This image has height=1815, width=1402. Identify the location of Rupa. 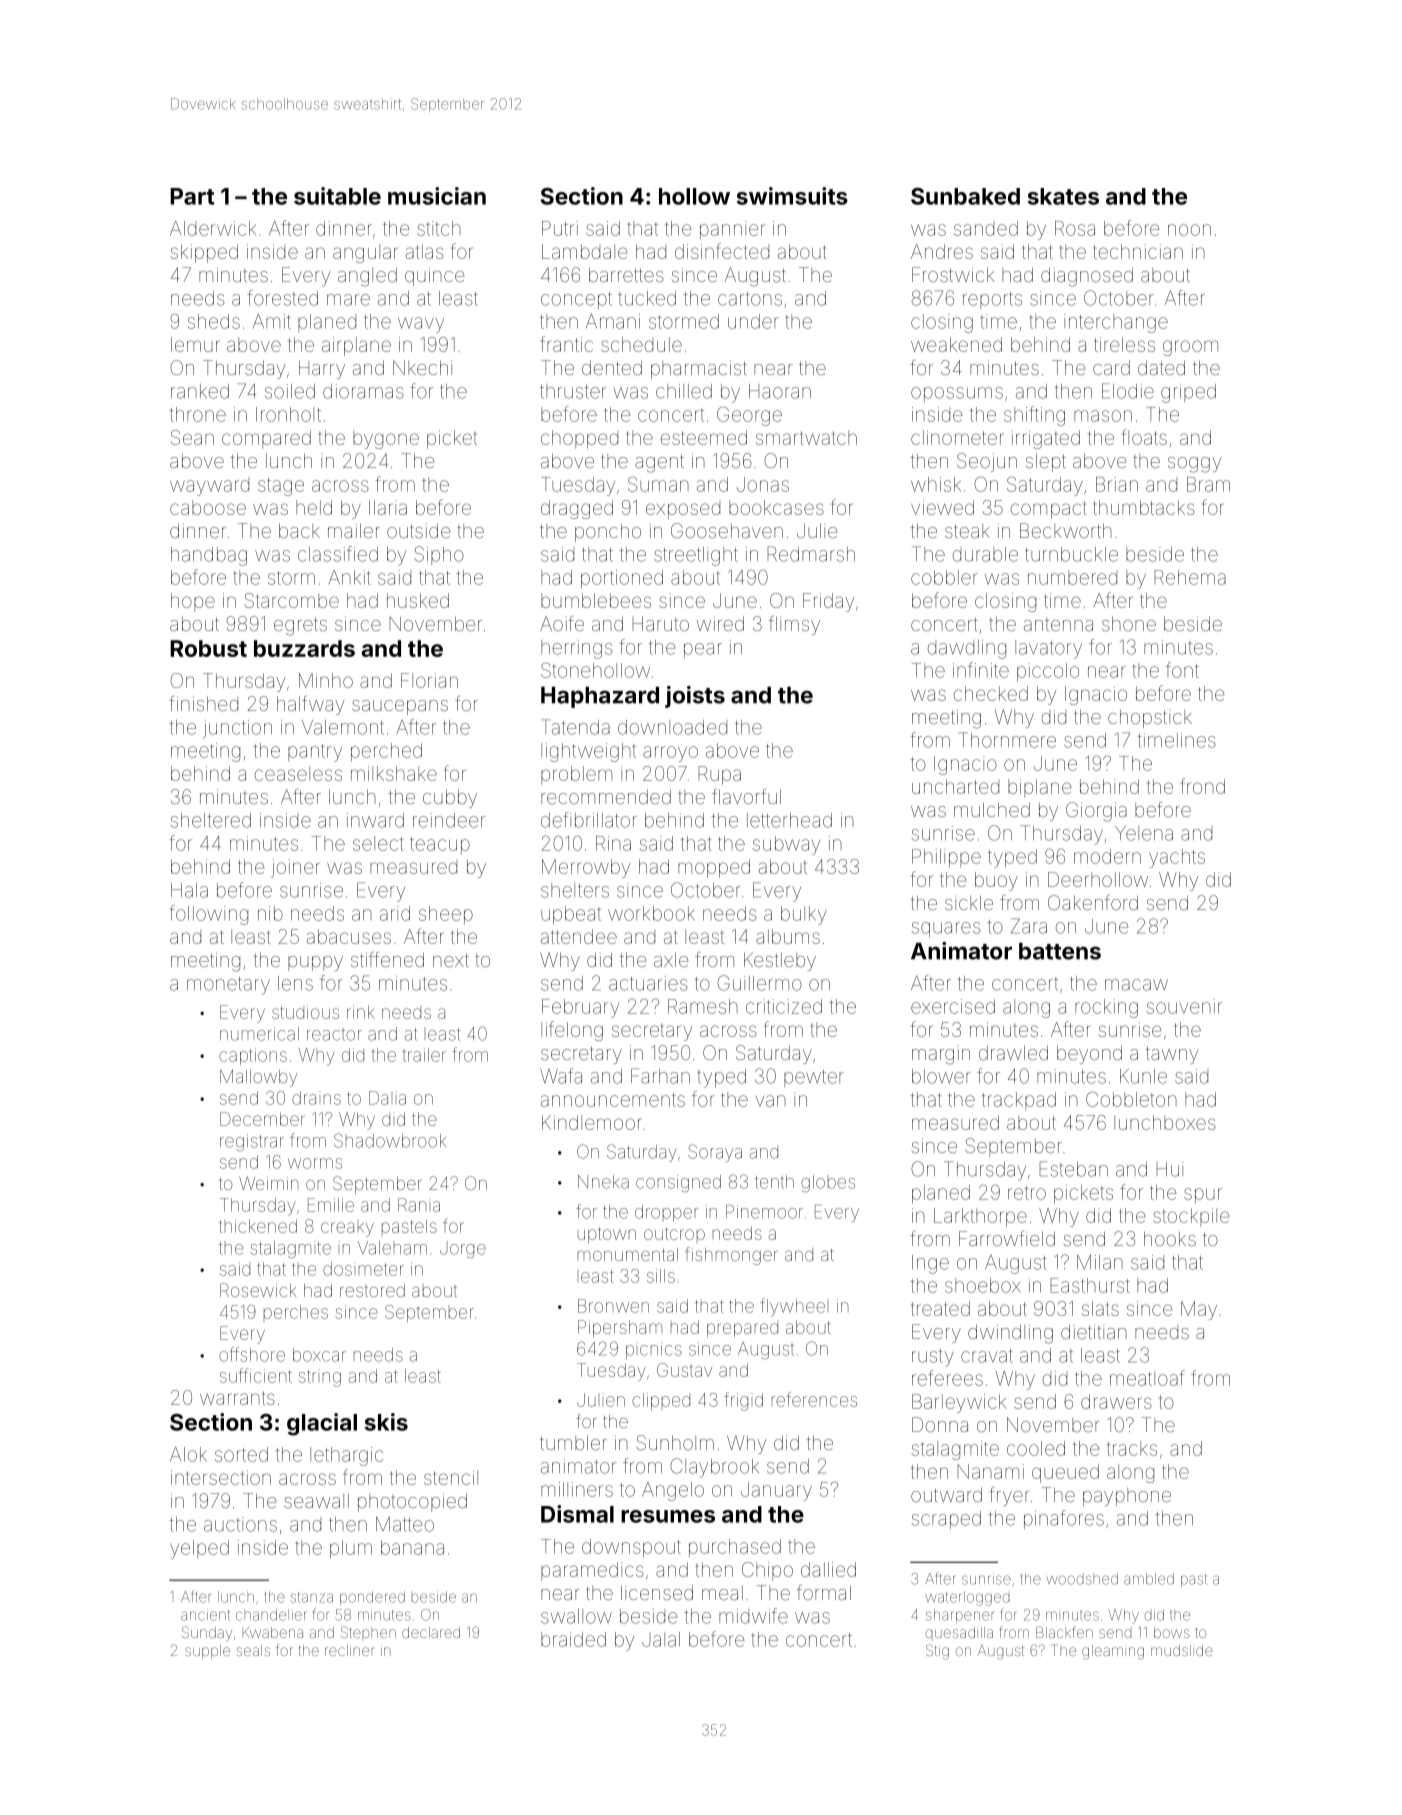
(720, 775).
